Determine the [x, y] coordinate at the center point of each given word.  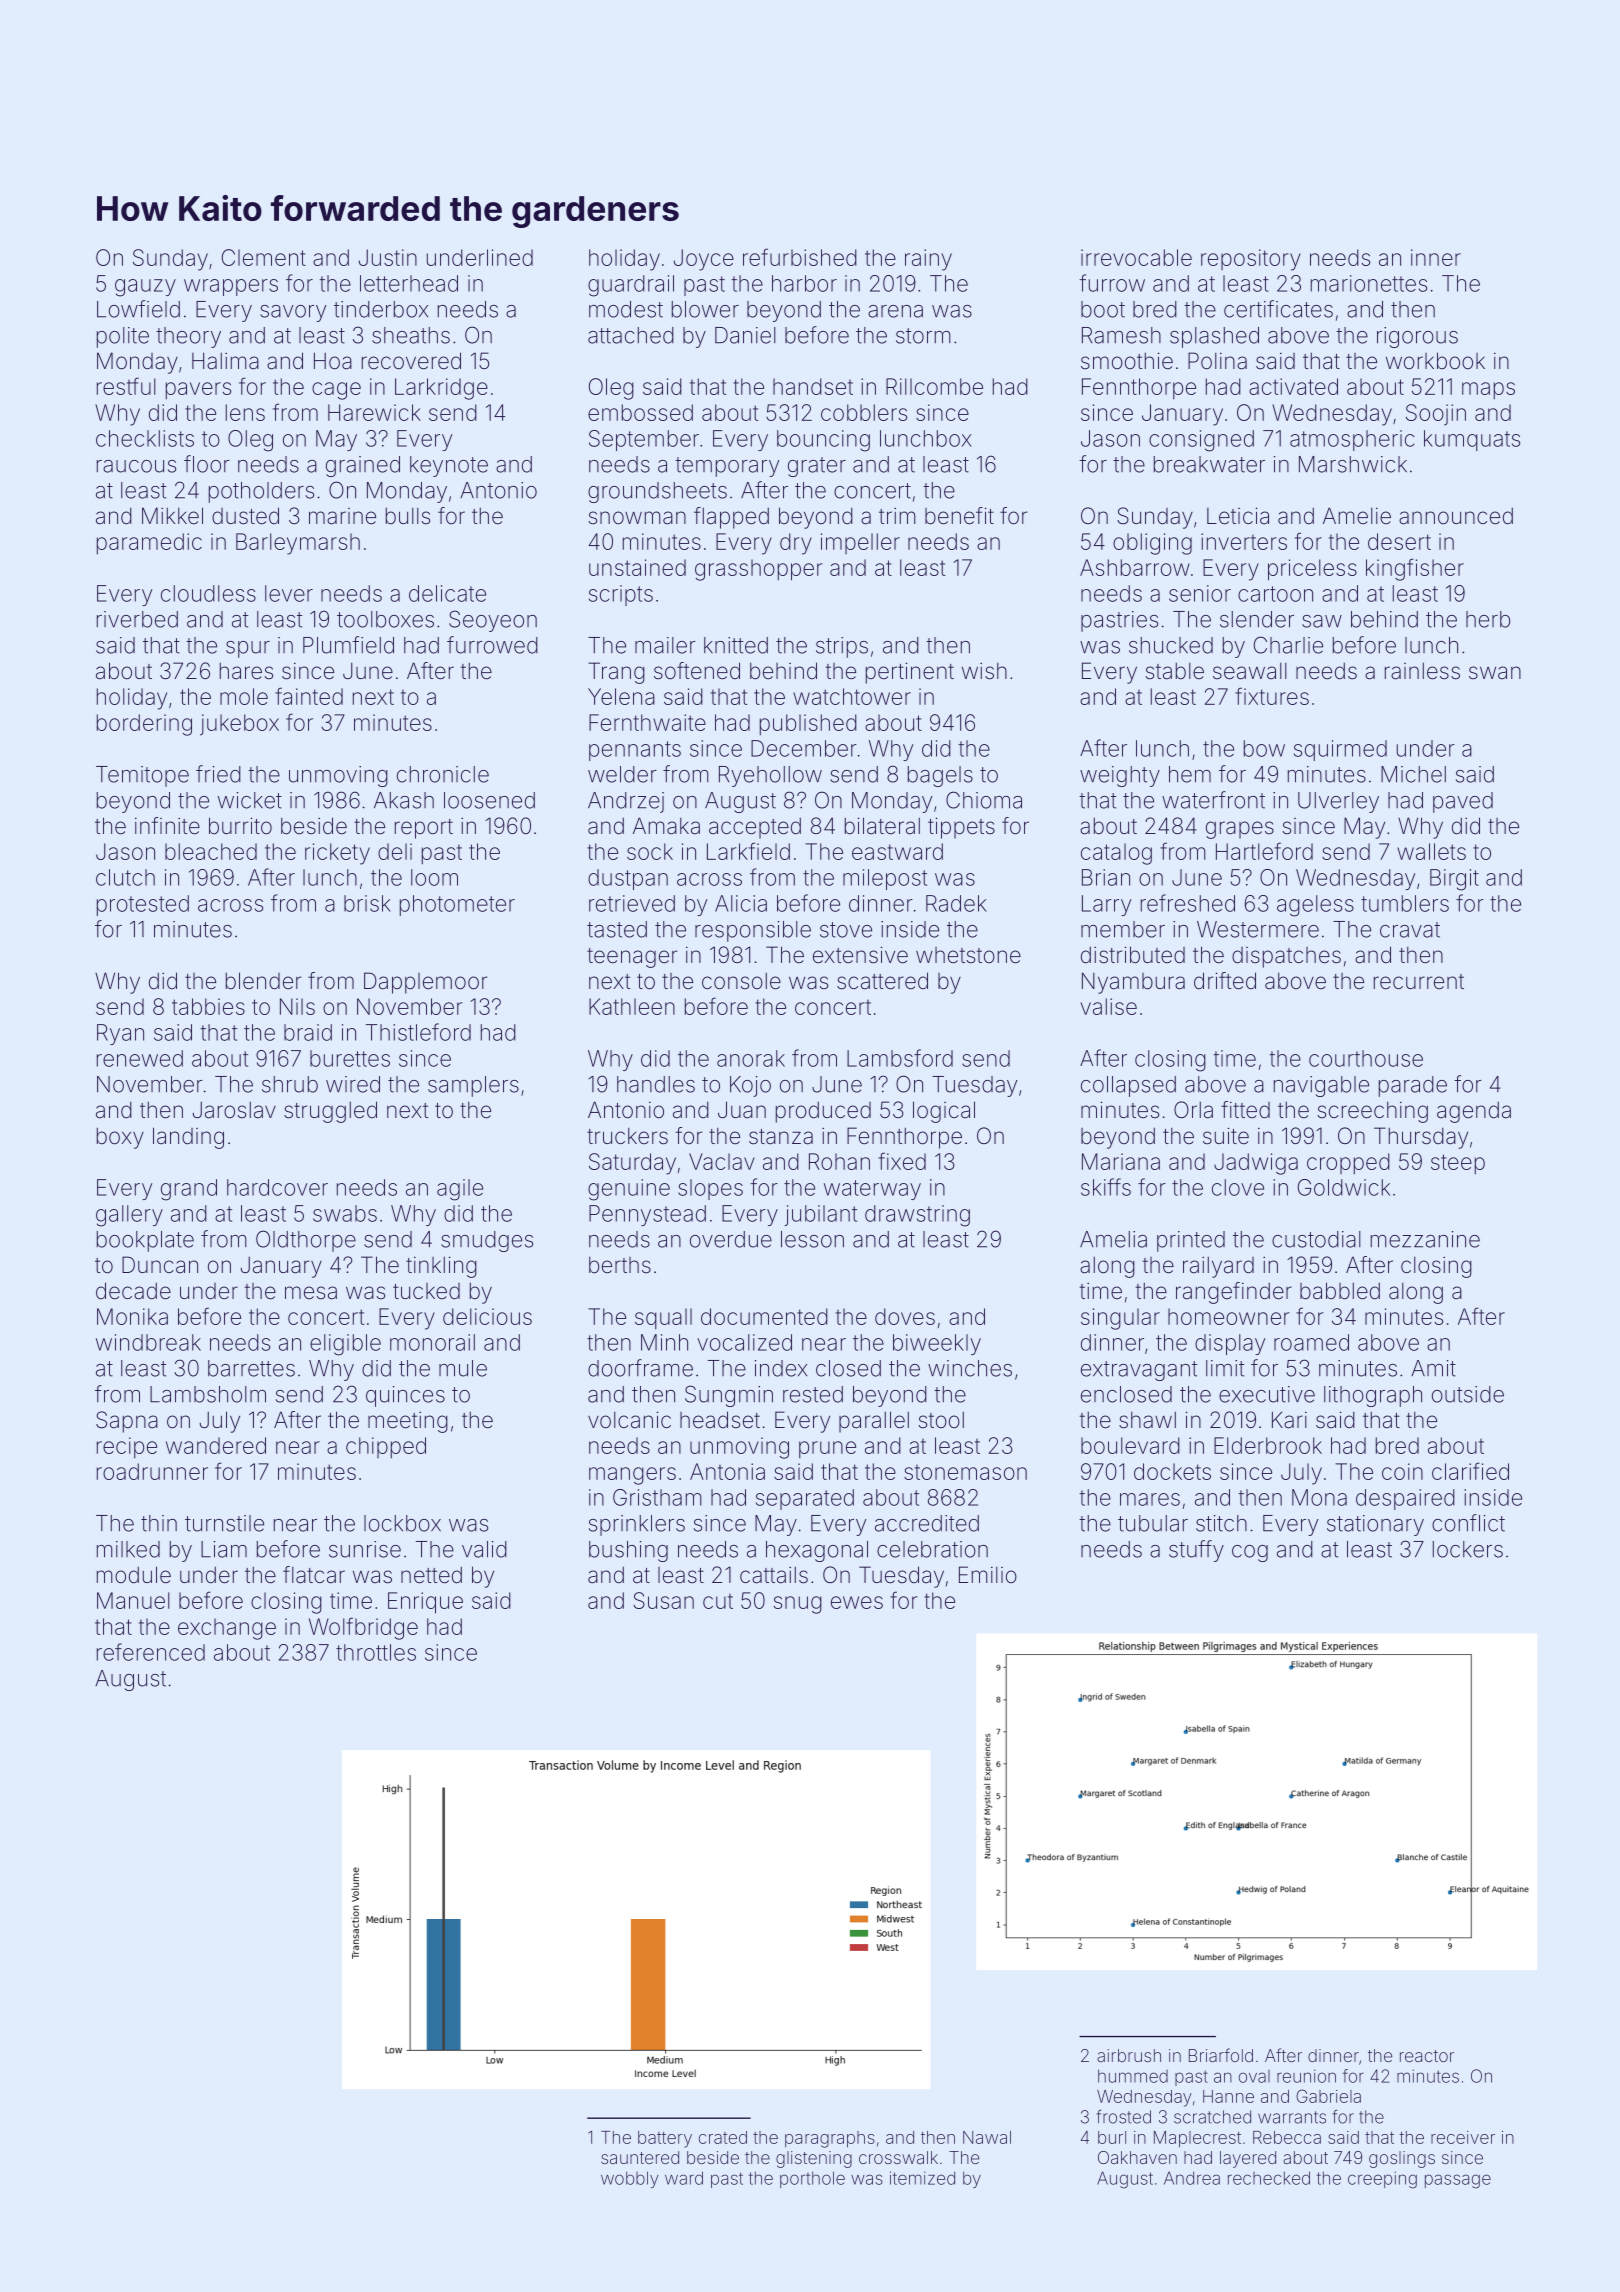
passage [1458, 2181]
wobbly [630, 2179]
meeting [408, 1422]
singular [1120, 1319]
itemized [922, 2178]
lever [289, 593]
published [808, 724]
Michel [1413, 774]
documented [764, 1316]
